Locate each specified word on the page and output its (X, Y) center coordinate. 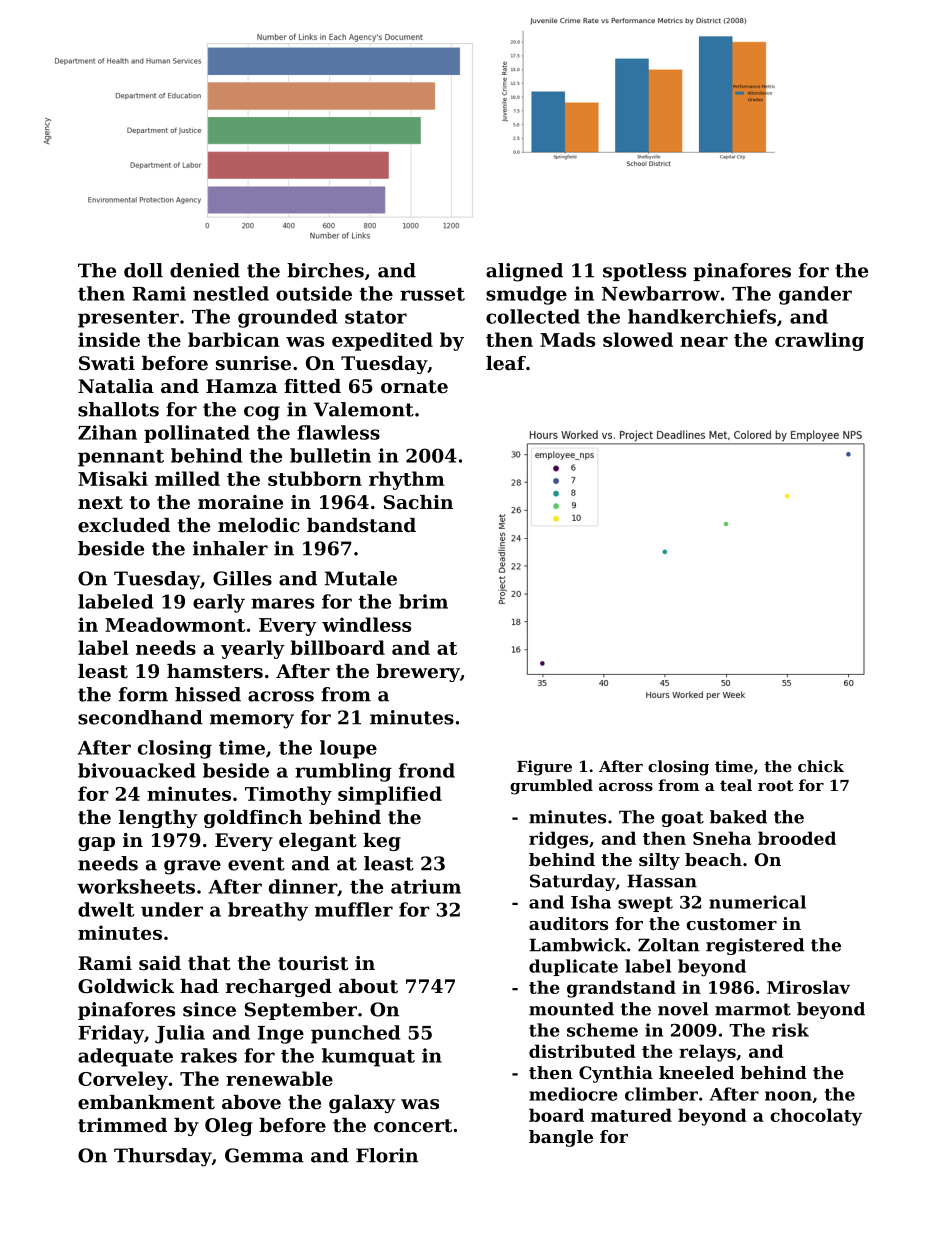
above (251, 1102)
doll (143, 270)
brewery (418, 673)
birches (325, 270)
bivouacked (137, 770)
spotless (644, 272)
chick (821, 766)
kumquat (368, 1057)
